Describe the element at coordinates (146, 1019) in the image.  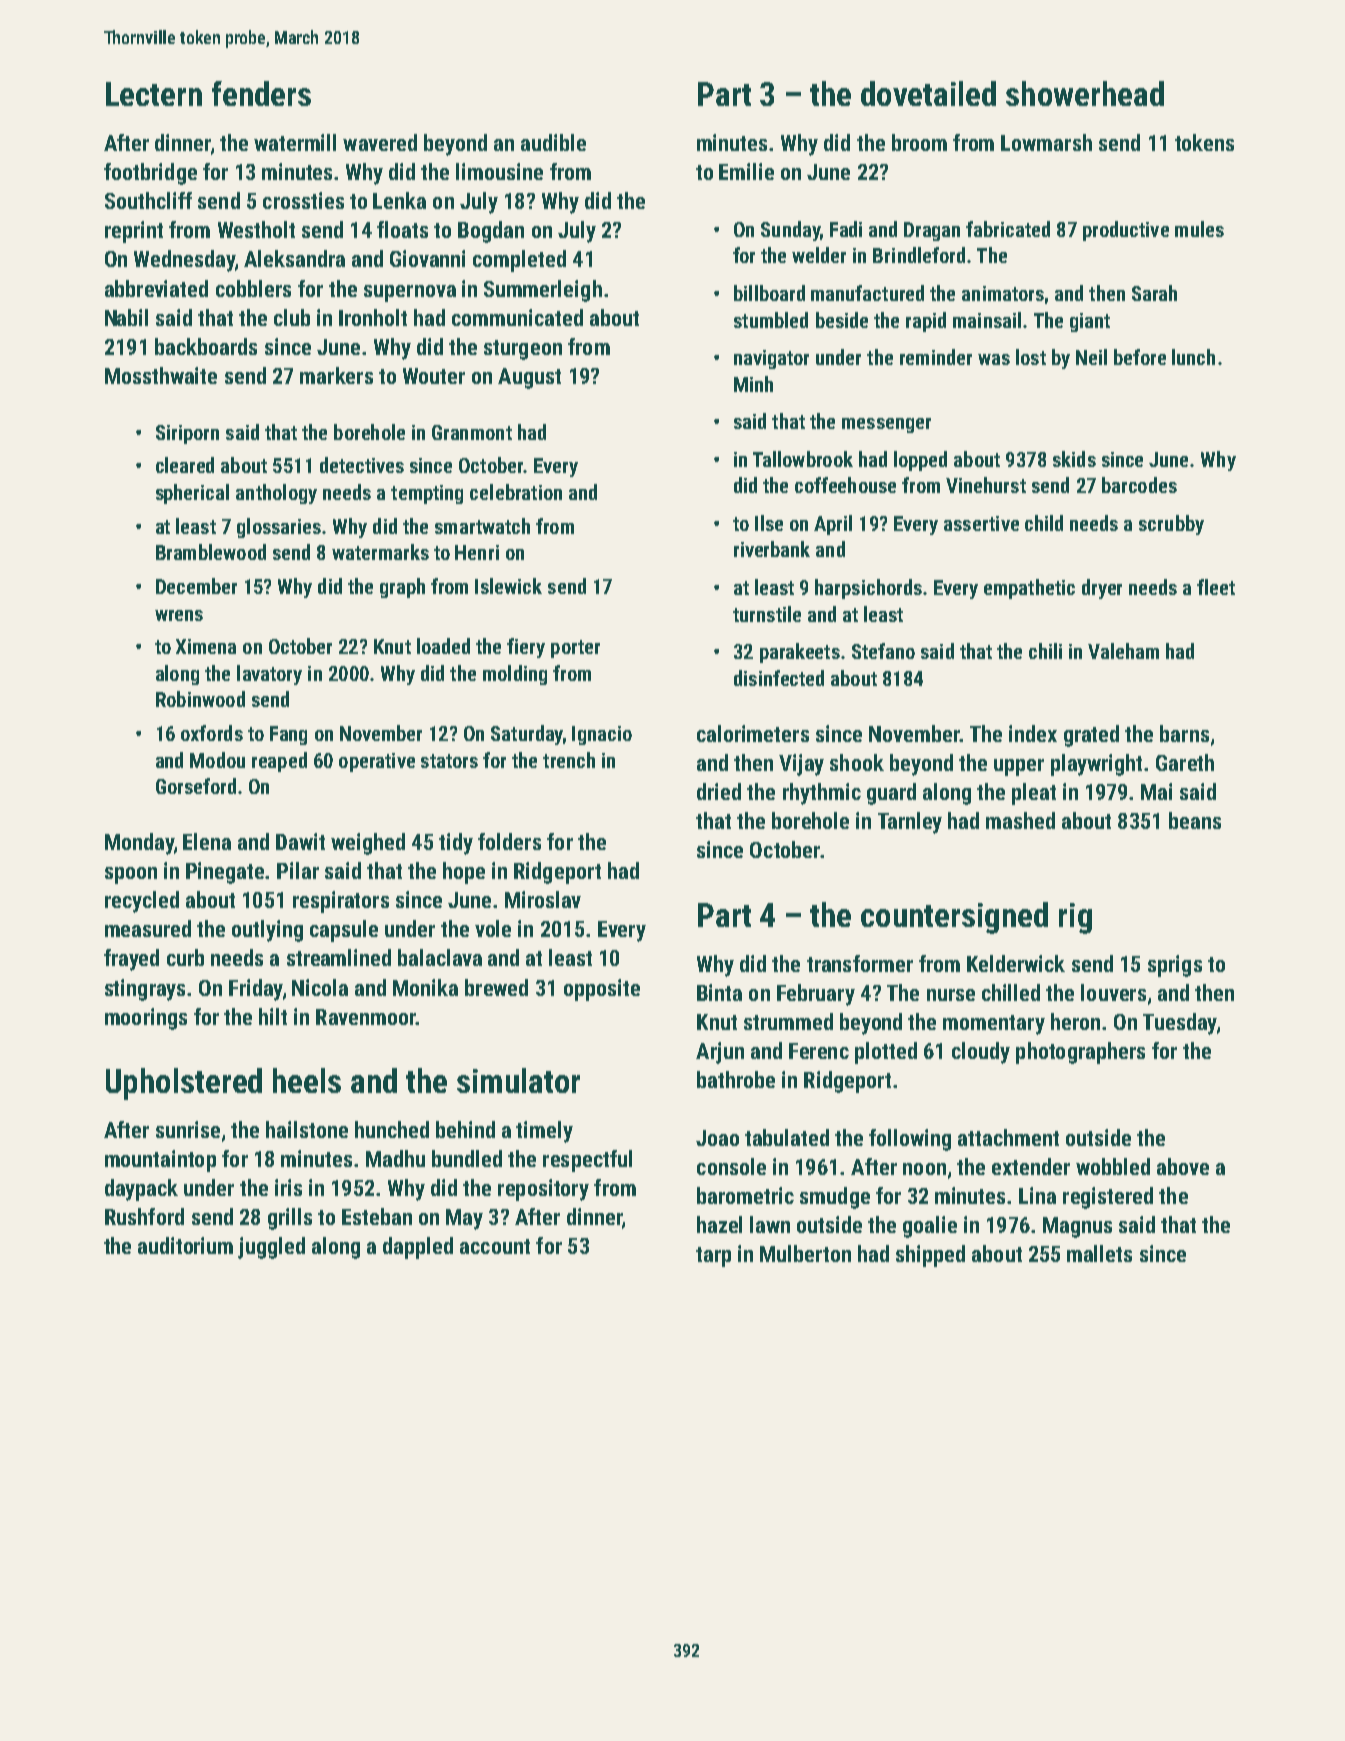
I see `moorings` at that location.
